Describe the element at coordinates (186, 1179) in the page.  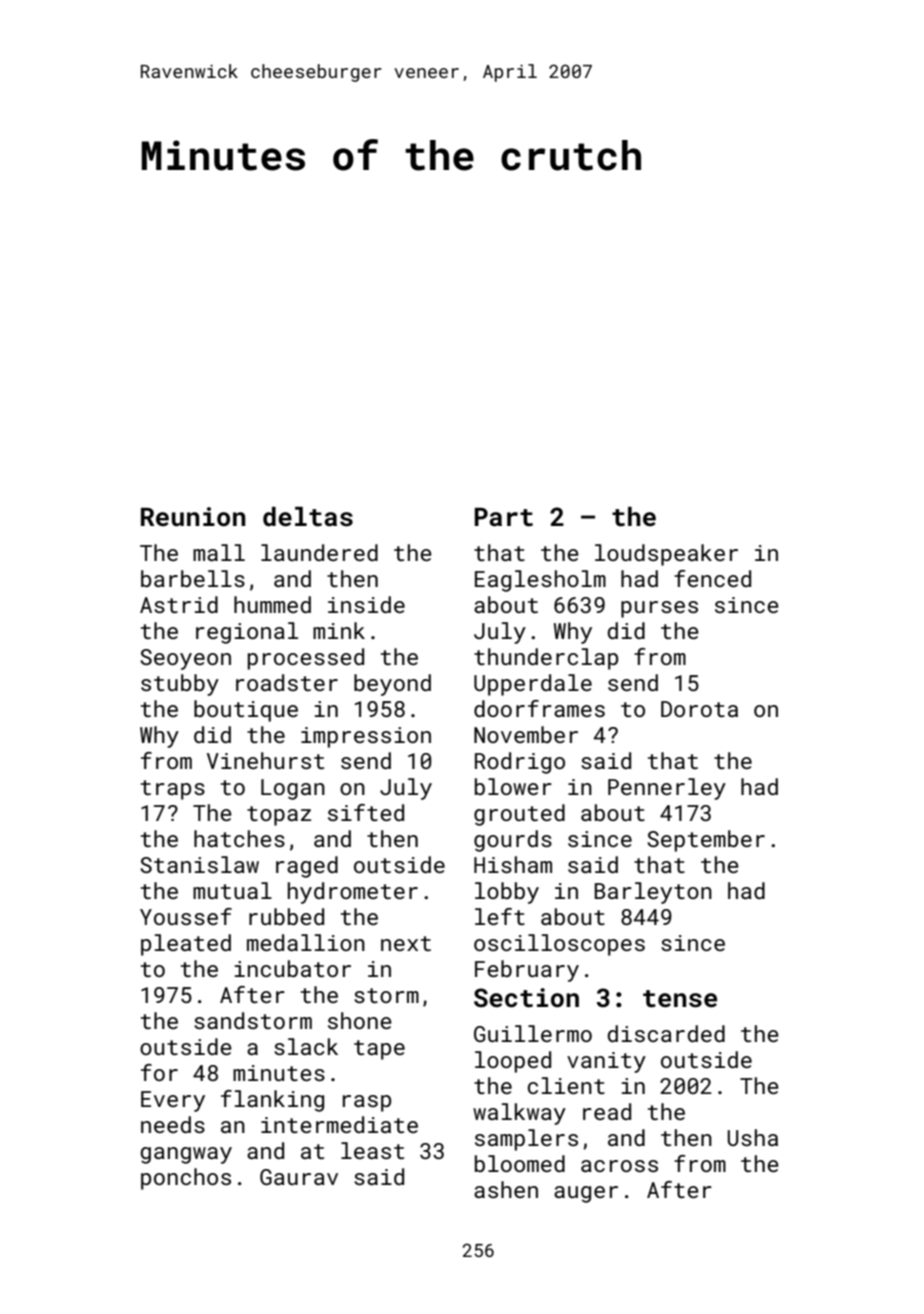
I see `ponchos` at that location.
